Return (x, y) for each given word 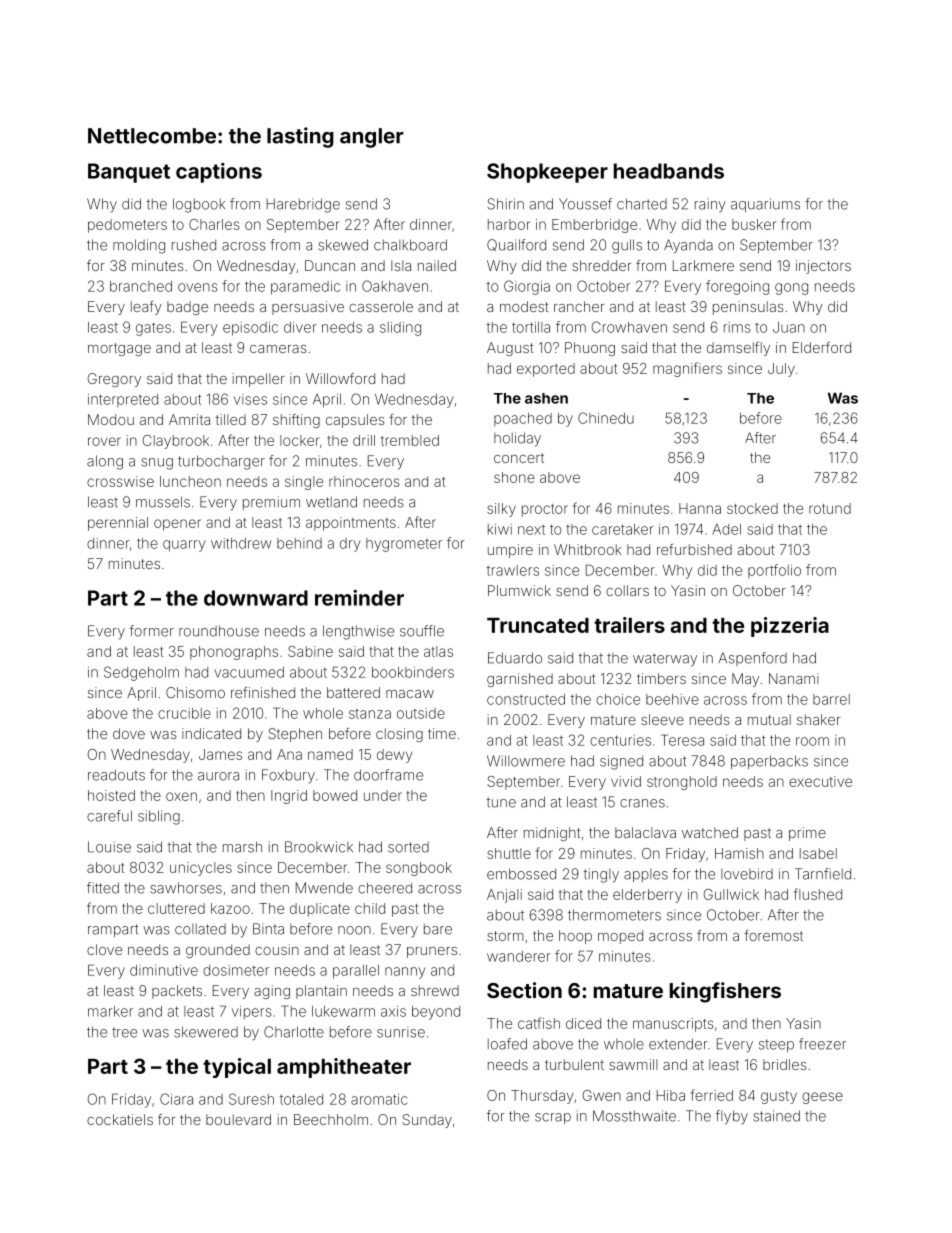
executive (820, 781)
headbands (669, 171)
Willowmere (526, 761)
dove (129, 733)
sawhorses (186, 888)
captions (219, 173)
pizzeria (790, 627)
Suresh (251, 1099)
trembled (410, 440)
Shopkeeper (547, 173)
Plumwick (519, 590)
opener (177, 525)
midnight (552, 834)
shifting (296, 421)
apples (646, 875)
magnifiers (687, 369)
